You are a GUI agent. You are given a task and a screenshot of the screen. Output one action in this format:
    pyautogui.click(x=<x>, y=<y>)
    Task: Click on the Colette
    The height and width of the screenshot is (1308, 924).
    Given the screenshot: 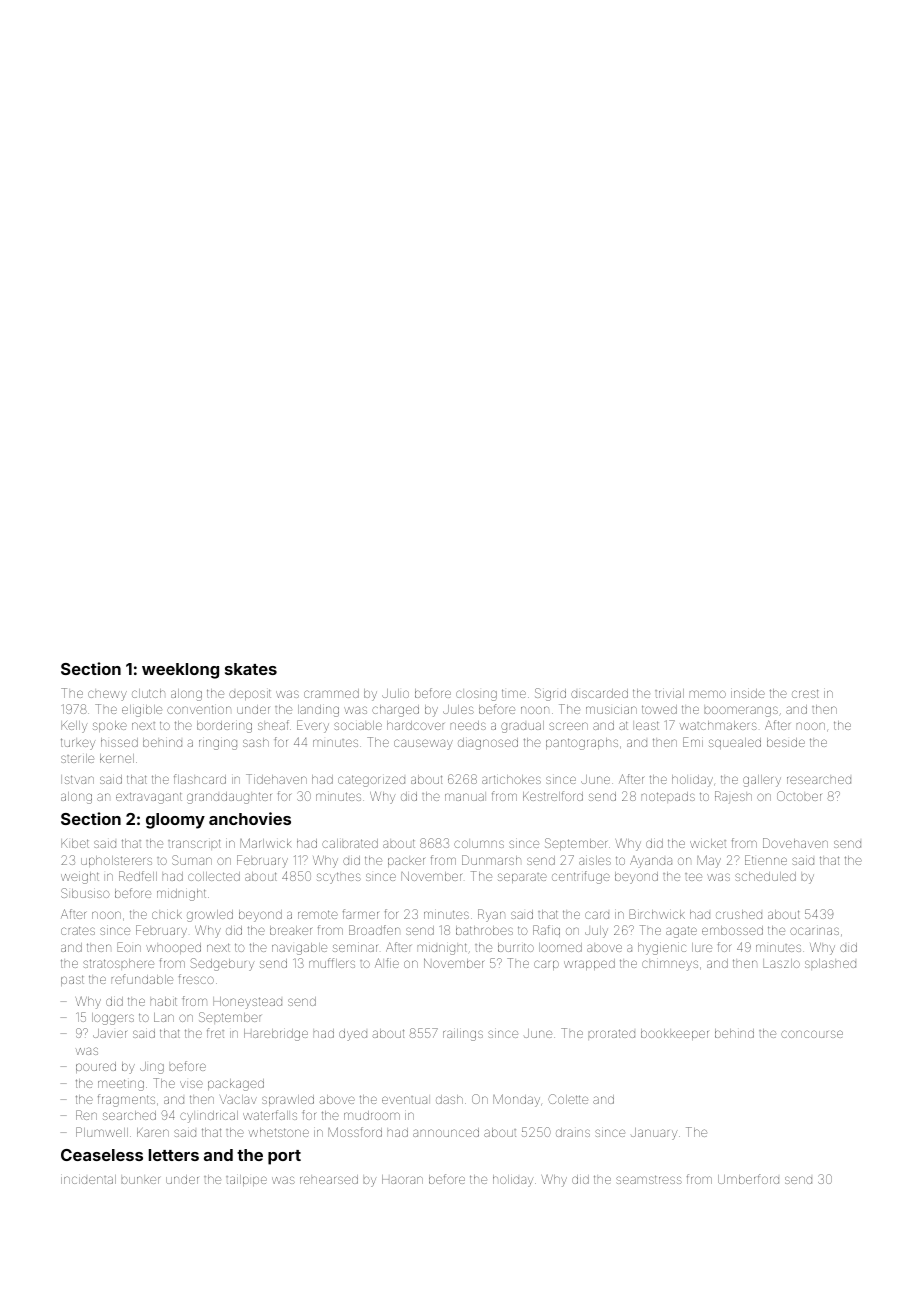 What is the action you would take?
    pyautogui.click(x=568, y=1099)
